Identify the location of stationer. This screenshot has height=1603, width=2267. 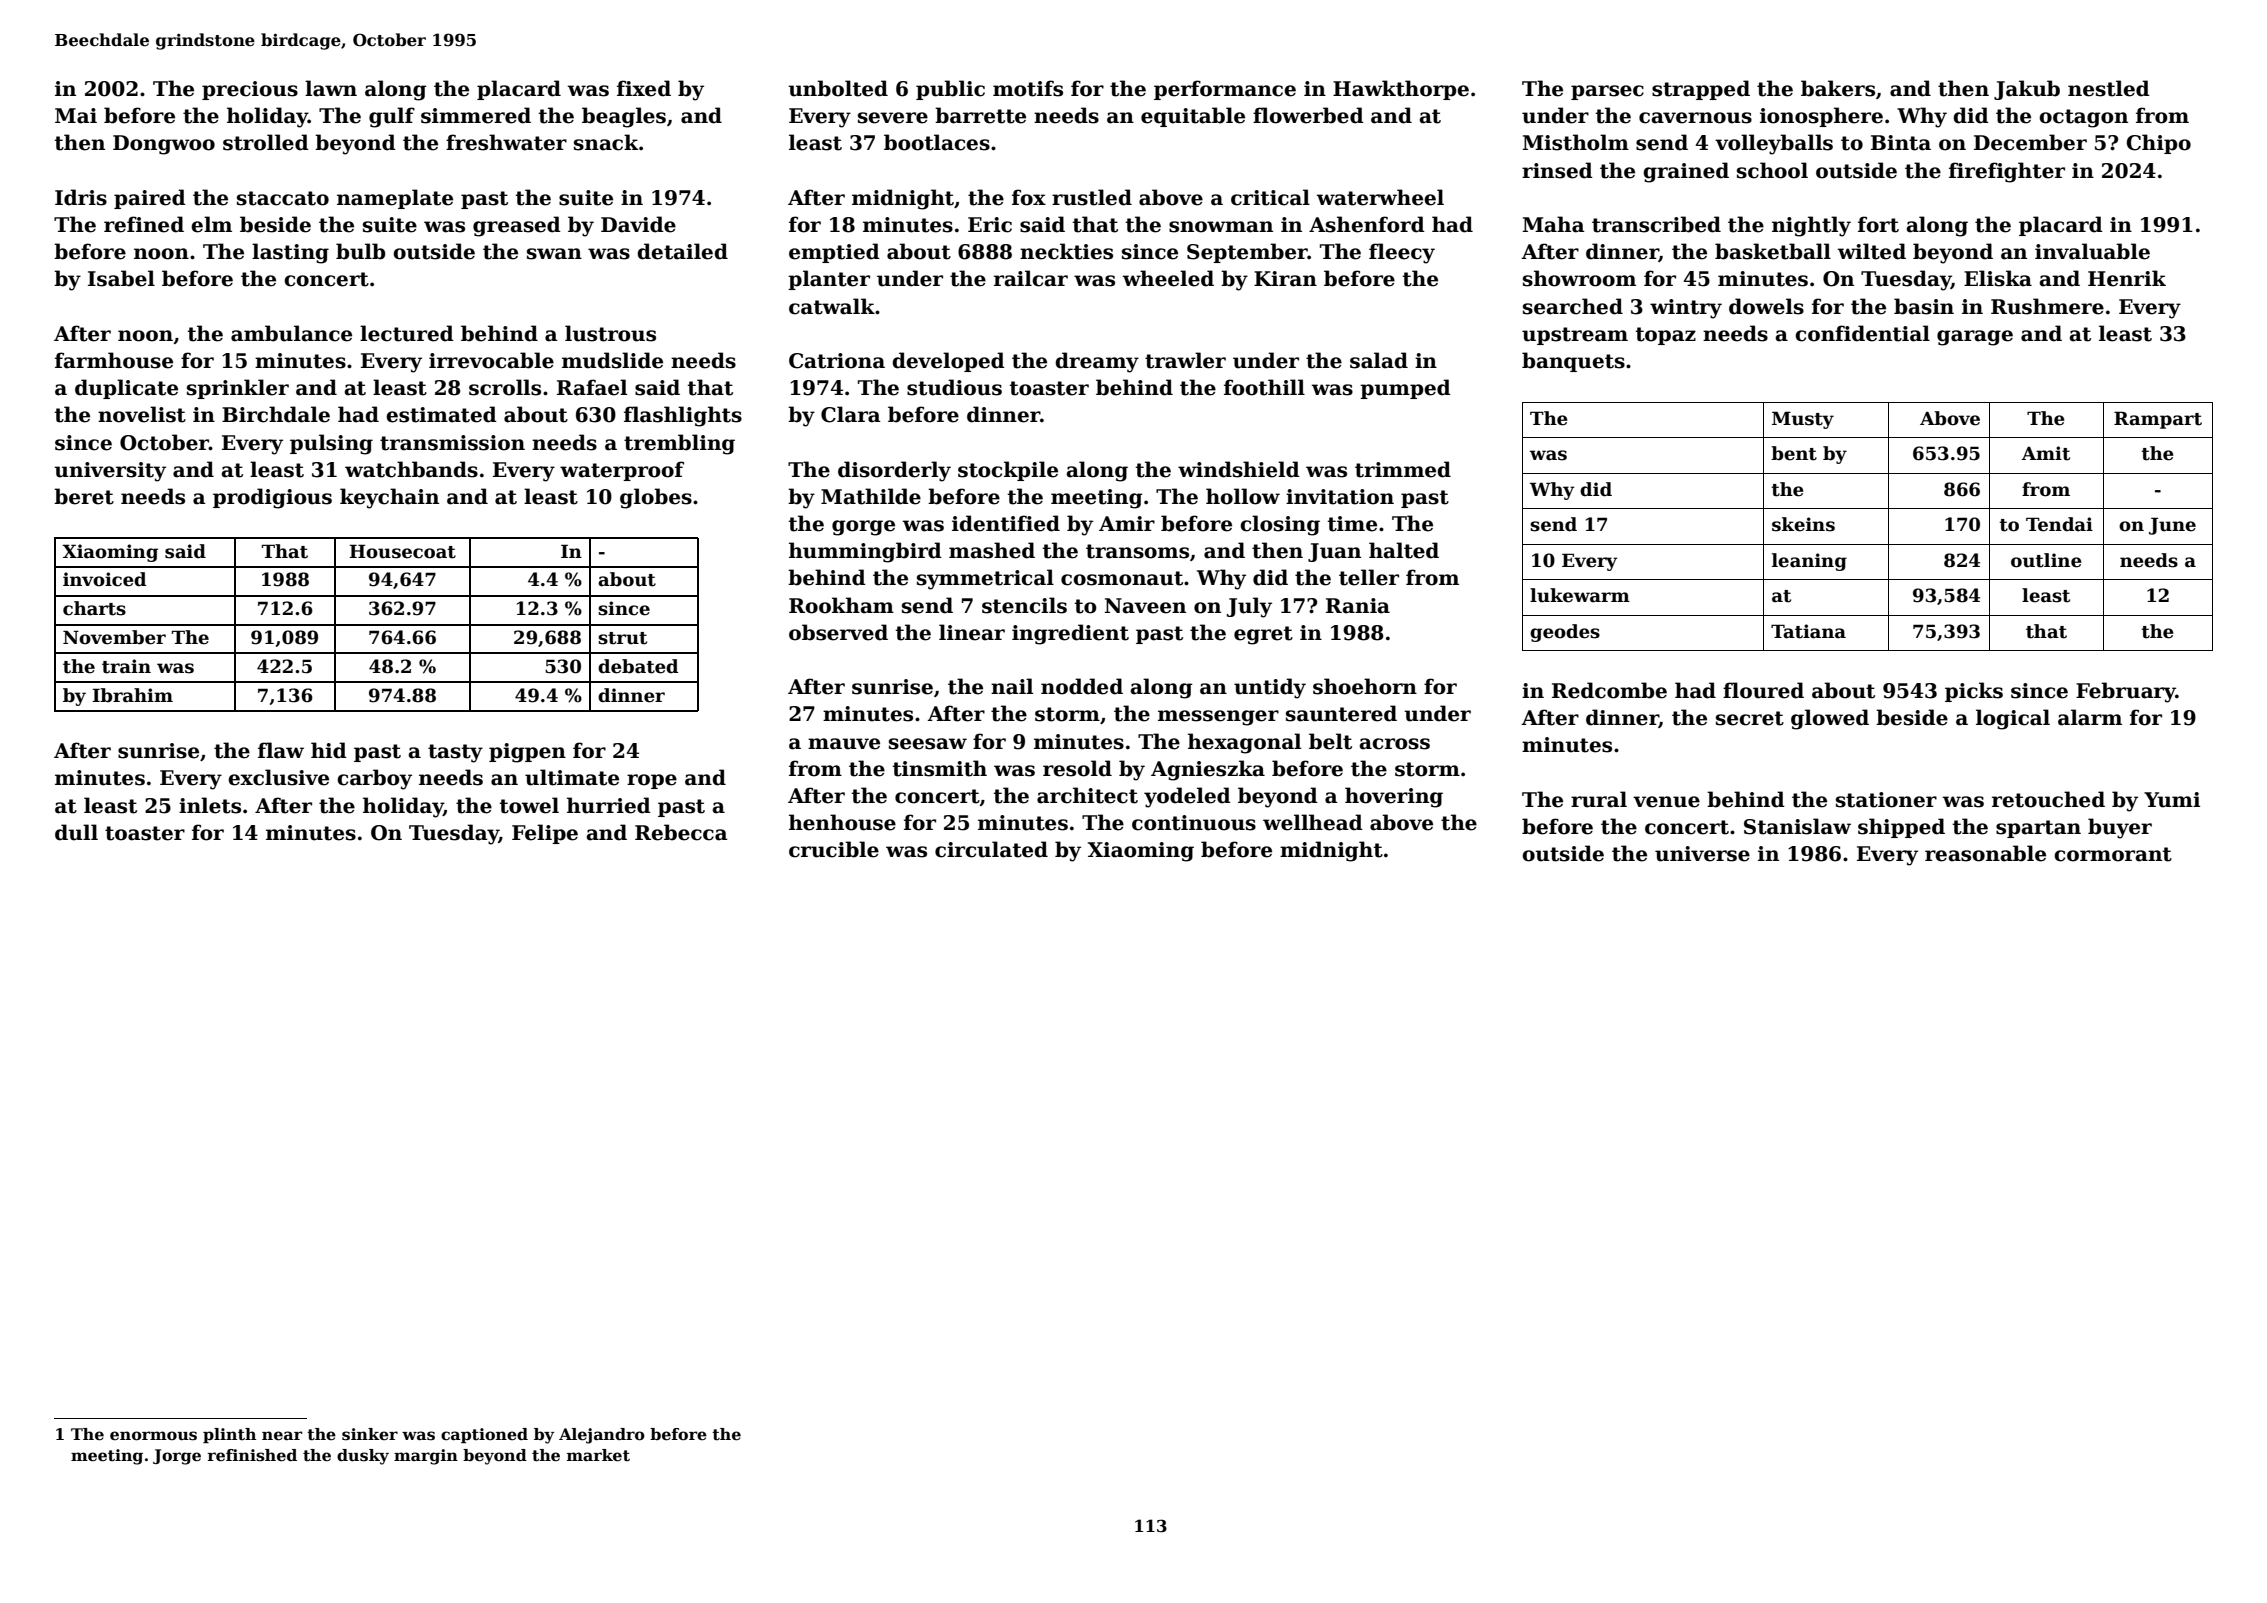
(1886, 800).
